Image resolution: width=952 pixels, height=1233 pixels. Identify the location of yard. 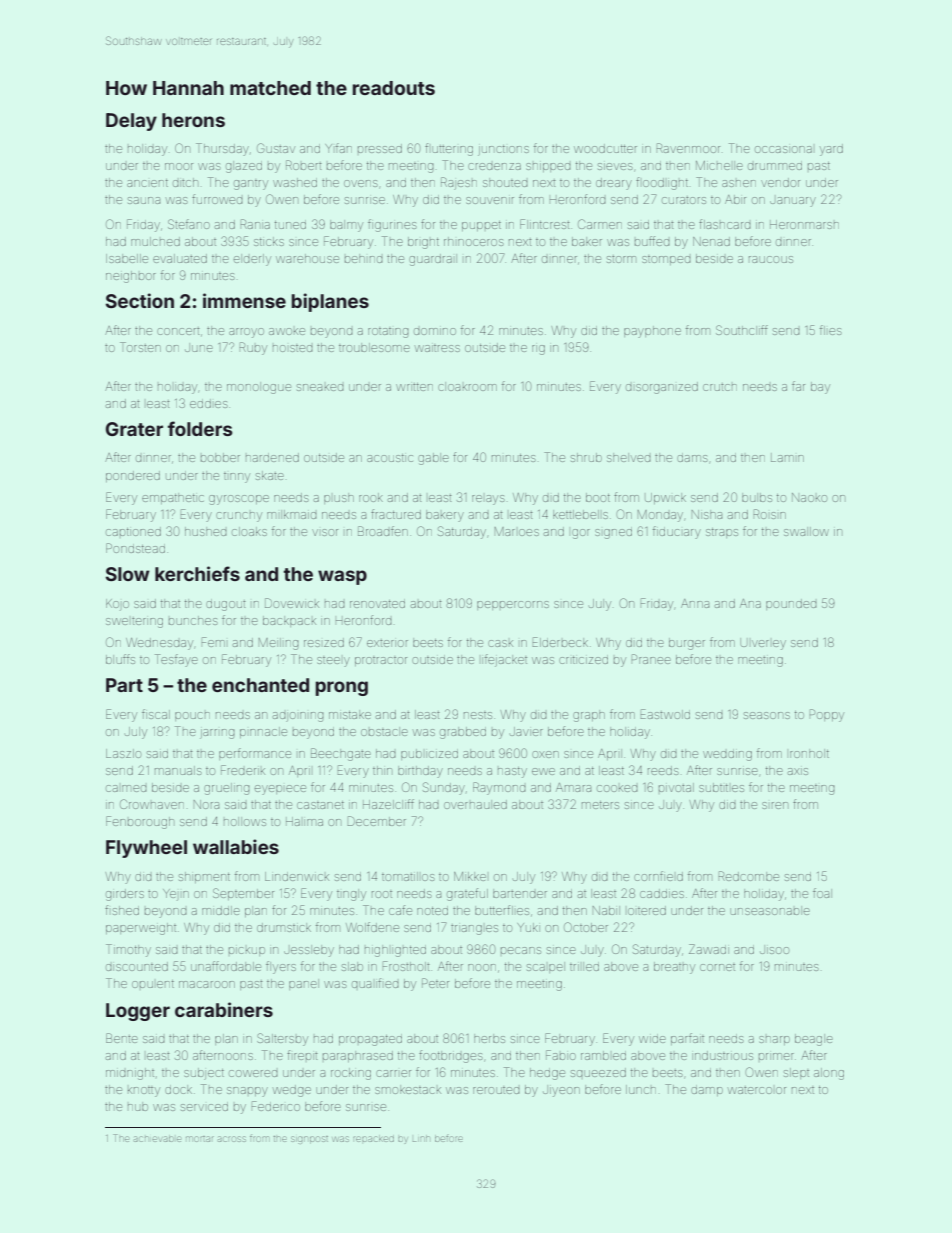
(831, 150).
